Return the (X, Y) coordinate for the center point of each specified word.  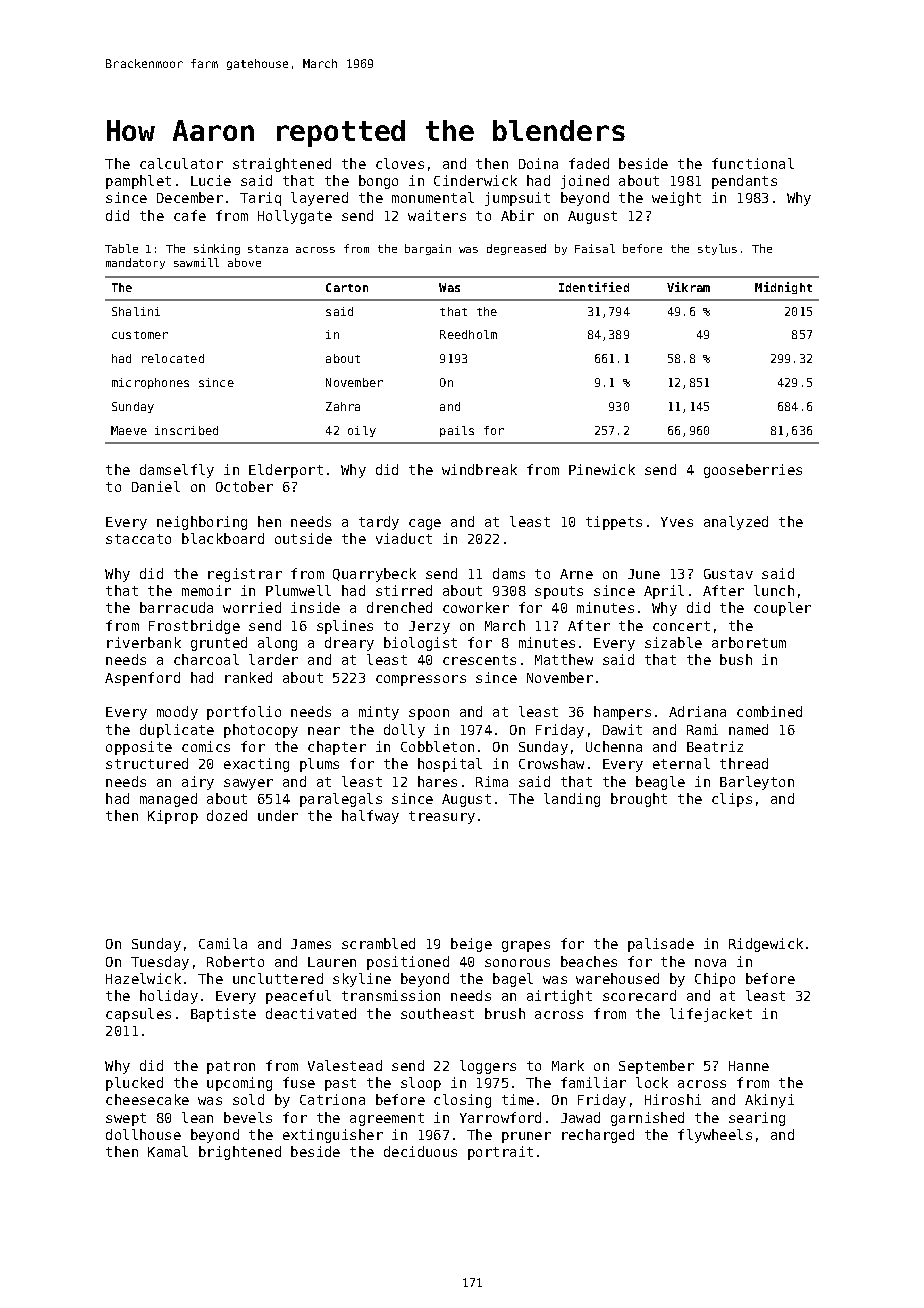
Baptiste (223, 1015)
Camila (223, 943)
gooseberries (753, 471)
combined (769, 711)
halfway (370, 817)
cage (425, 524)
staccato (138, 539)
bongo (378, 182)
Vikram (688, 287)
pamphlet (138, 182)
